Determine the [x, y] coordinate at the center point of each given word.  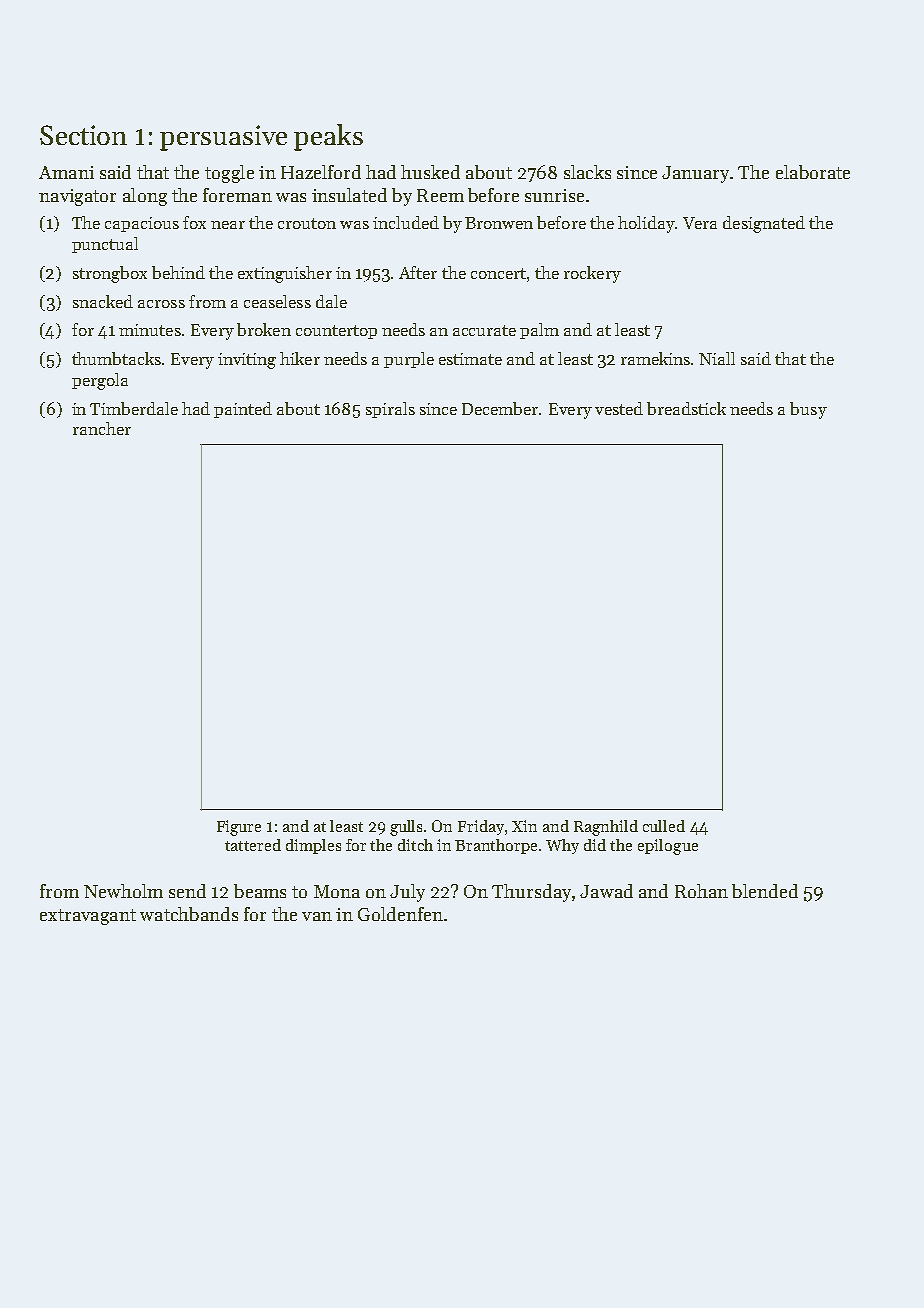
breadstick [686, 408]
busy [808, 410]
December [500, 408]
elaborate [813, 172]
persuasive [223, 138]
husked [430, 172]
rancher [102, 428]
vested [619, 408]
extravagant [88, 917]
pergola [100, 381]
